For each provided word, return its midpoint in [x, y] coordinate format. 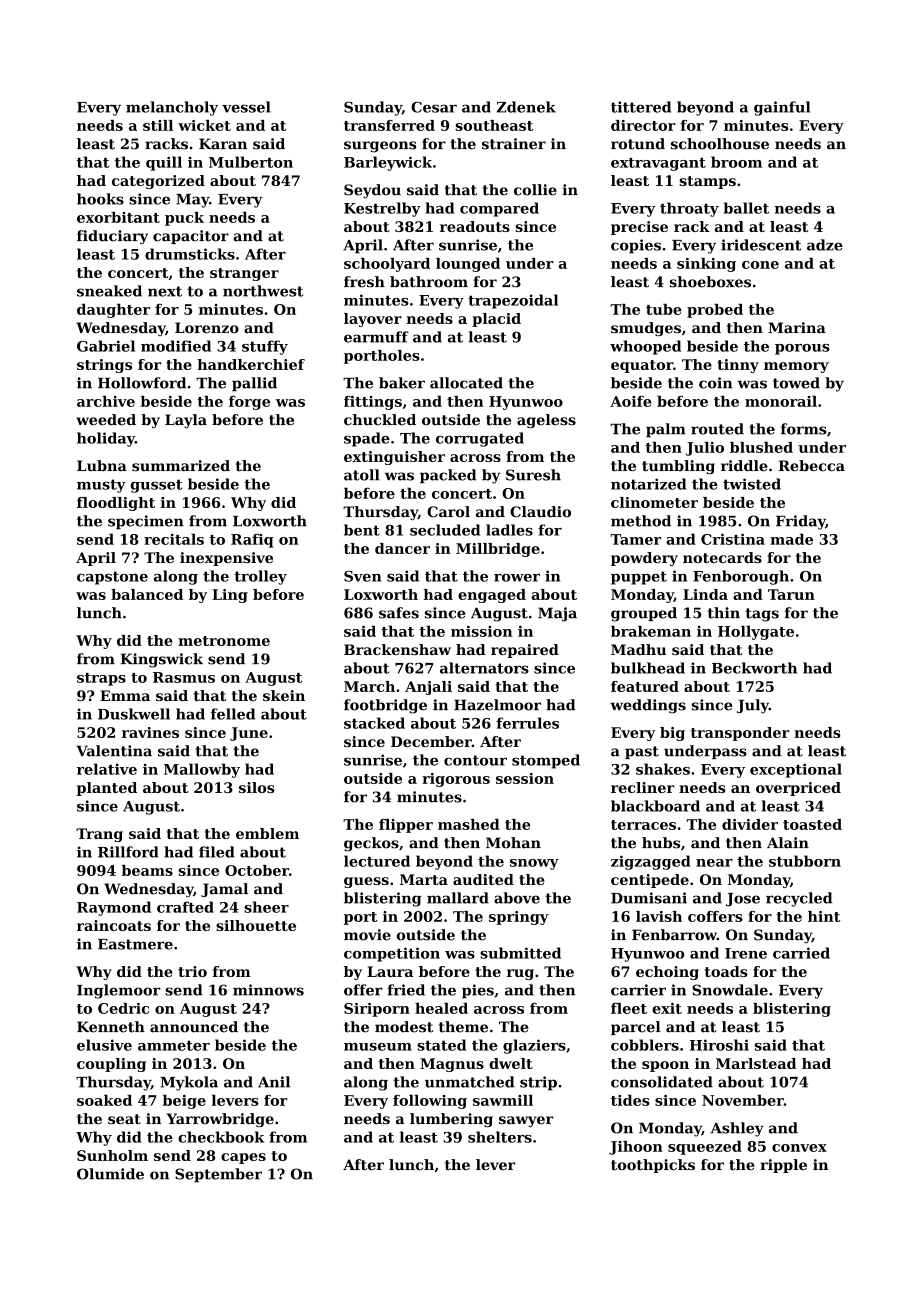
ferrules [527, 723]
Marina [797, 328]
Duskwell [134, 714]
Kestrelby [382, 209]
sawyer [526, 1121]
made [791, 539]
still [158, 125]
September [218, 1175]
